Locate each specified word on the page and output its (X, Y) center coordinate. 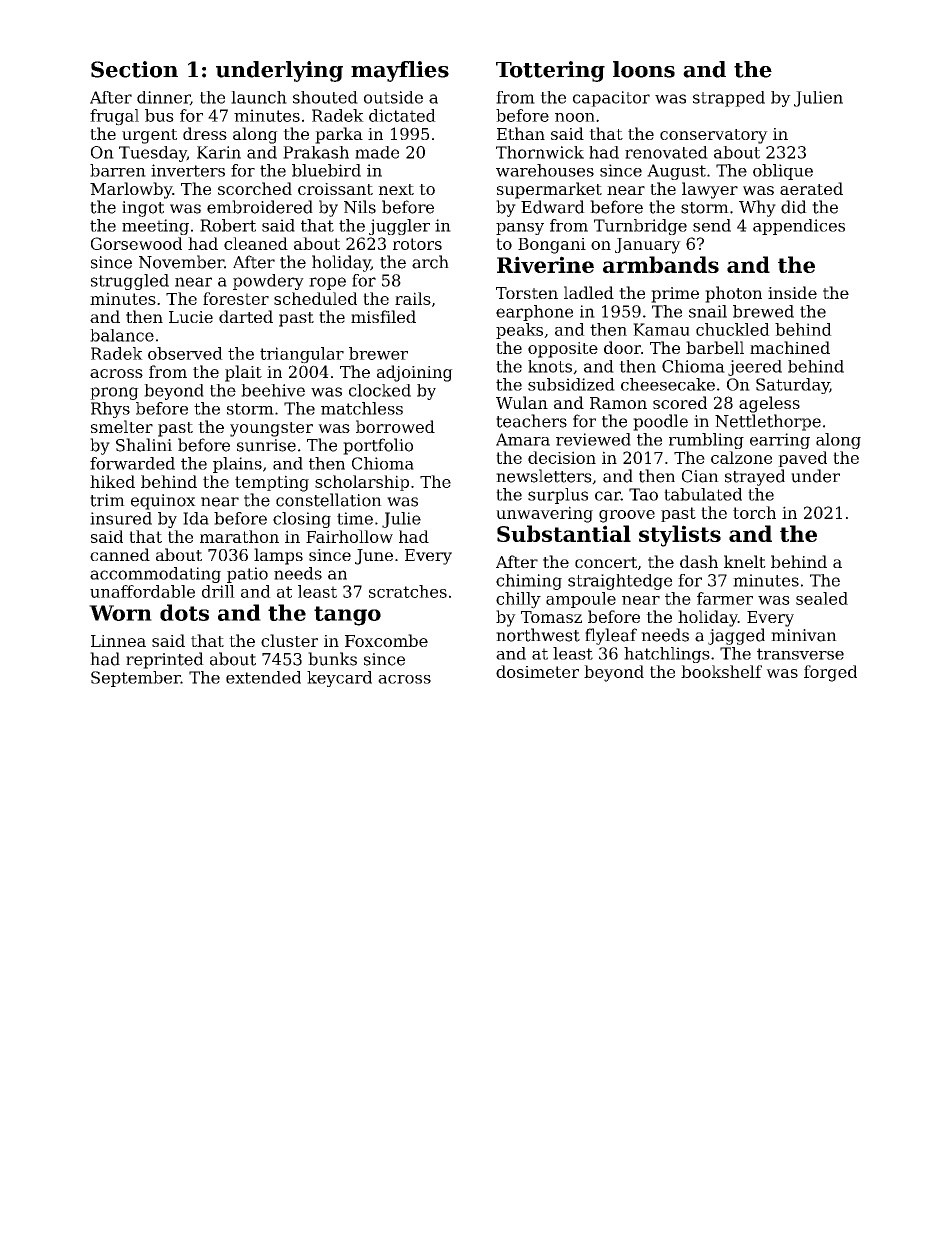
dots (184, 612)
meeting (155, 227)
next (396, 189)
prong (114, 393)
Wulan (522, 402)
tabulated (703, 494)
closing (302, 520)
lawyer (710, 190)
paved (802, 459)
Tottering (550, 71)
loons (644, 69)
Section (134, 69)
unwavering (544, 514)
